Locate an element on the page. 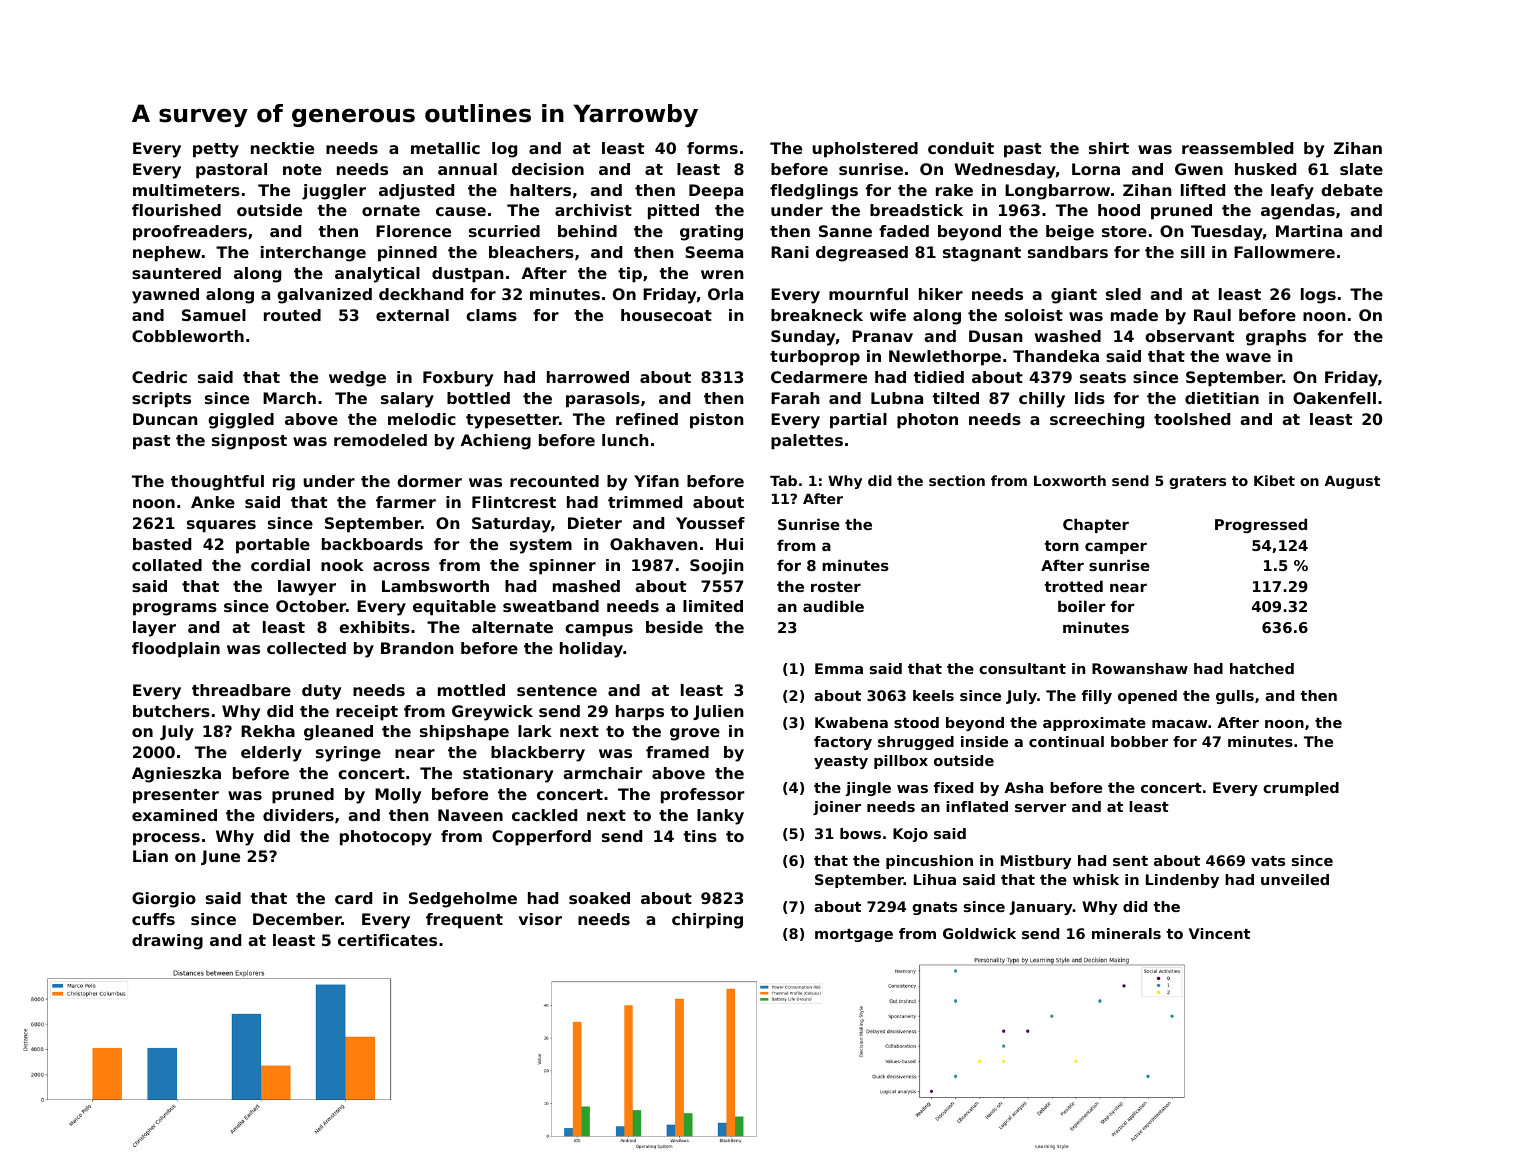  hiker is located at coordinates (941, 294).
